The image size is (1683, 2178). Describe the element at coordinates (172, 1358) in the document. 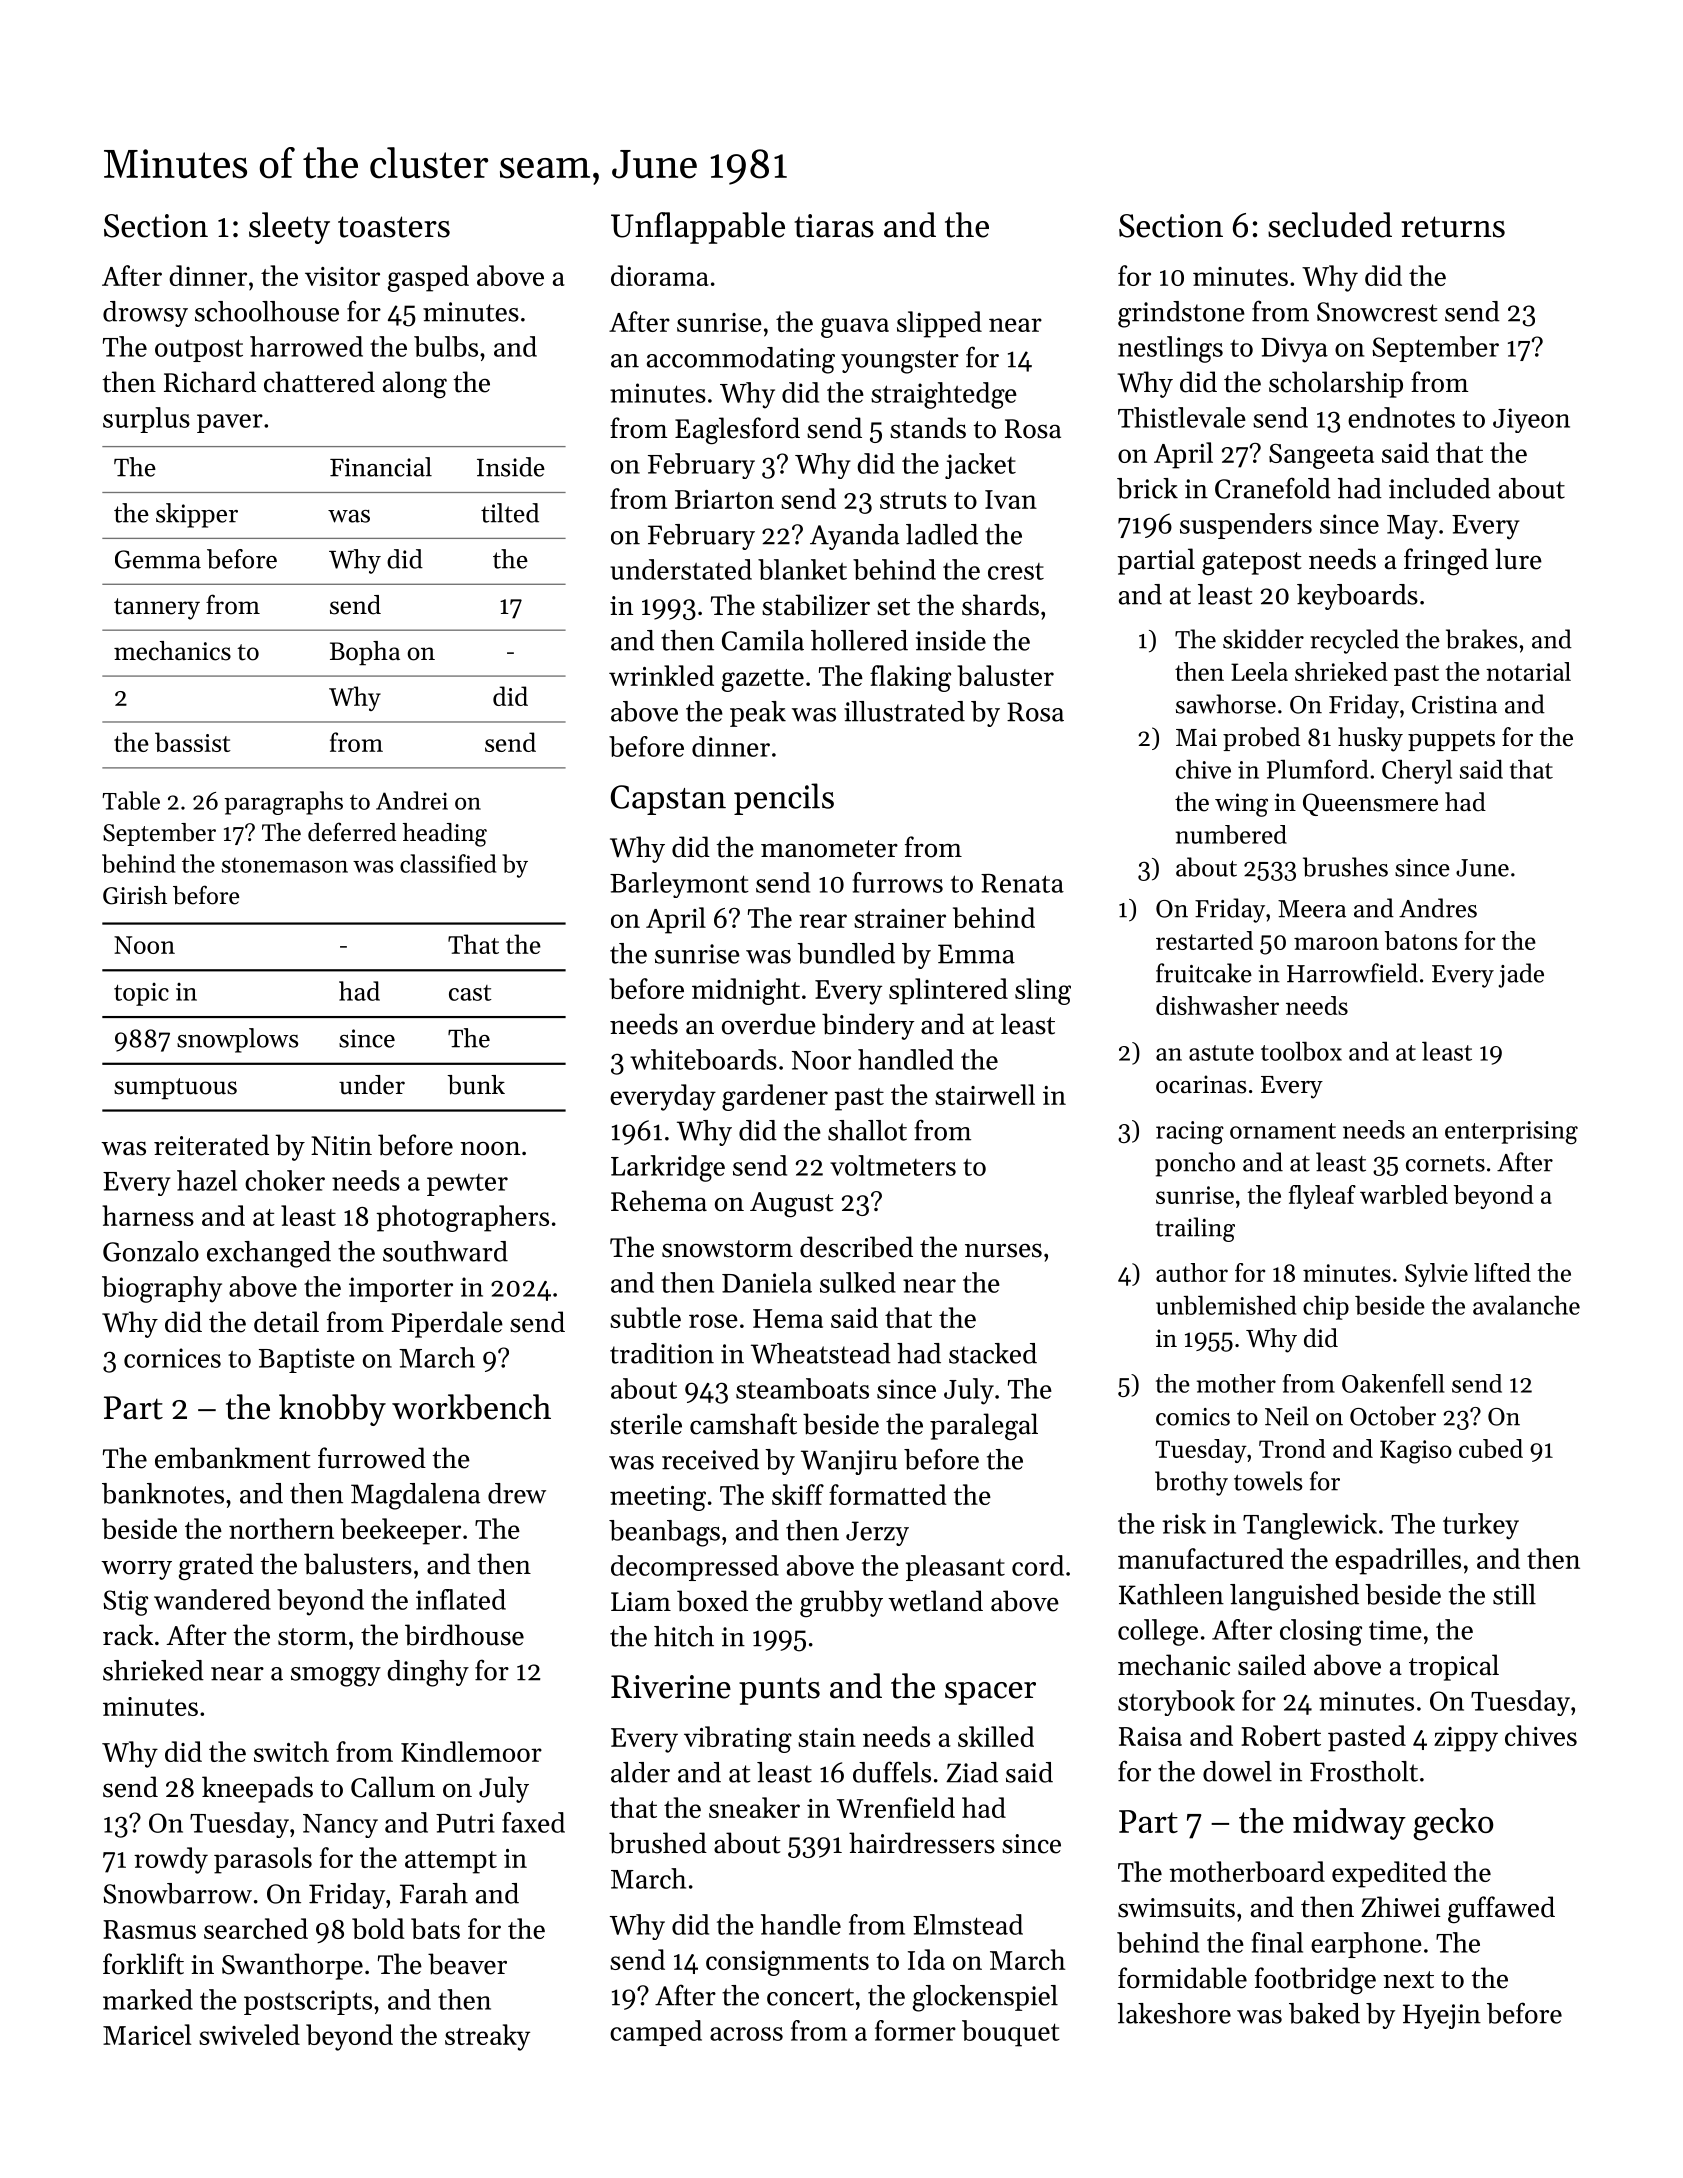

I see `cornices` at that location.
